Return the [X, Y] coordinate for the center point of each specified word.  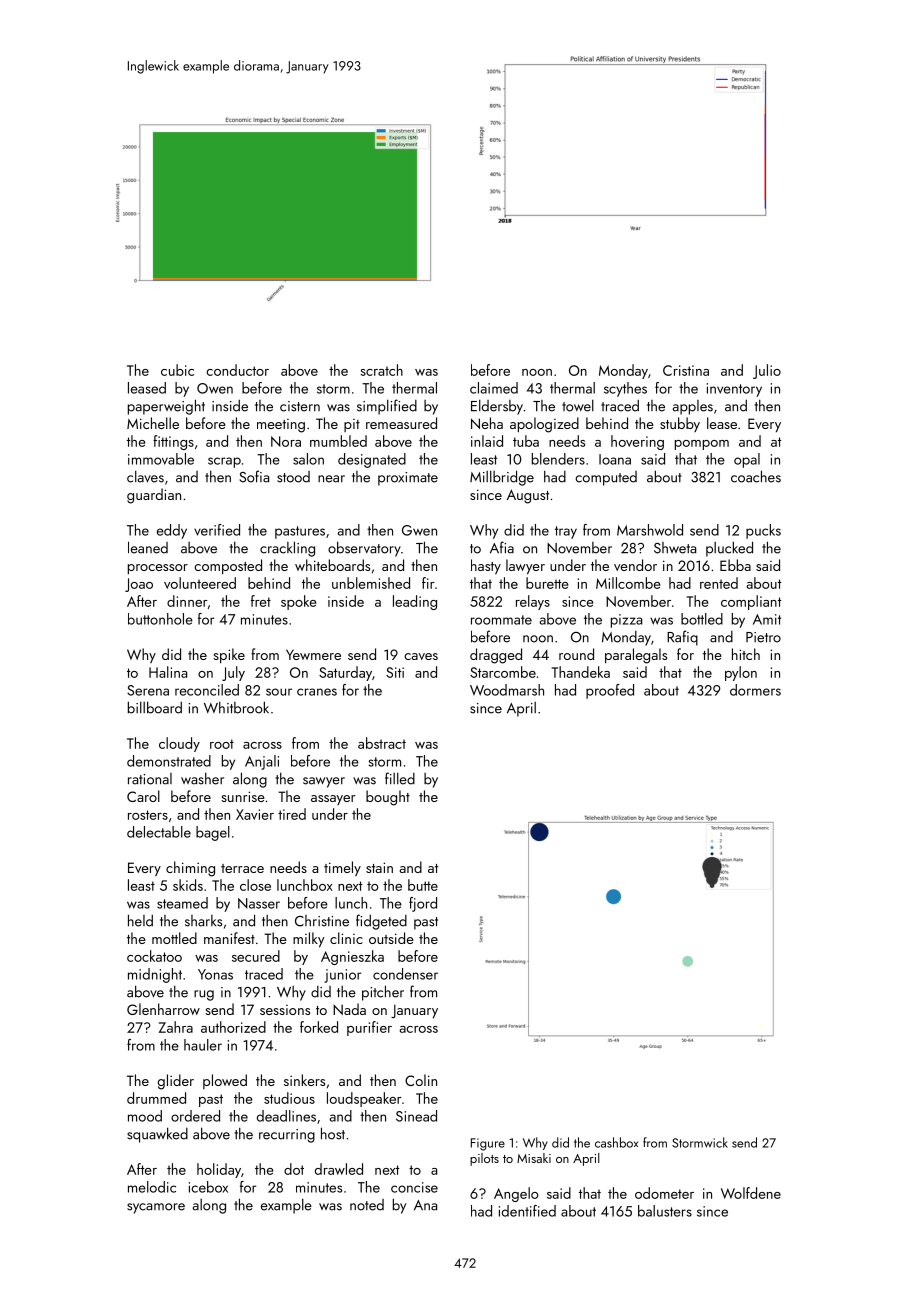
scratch [381, 370]
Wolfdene [751, 1193]
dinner [187, 601]
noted [367, 1205]
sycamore [156, 1208]
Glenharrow [163, 1009]
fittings [173, 442]
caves [421, 656]
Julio [767, 371]
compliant [751, 602]
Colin [421, 1080]
